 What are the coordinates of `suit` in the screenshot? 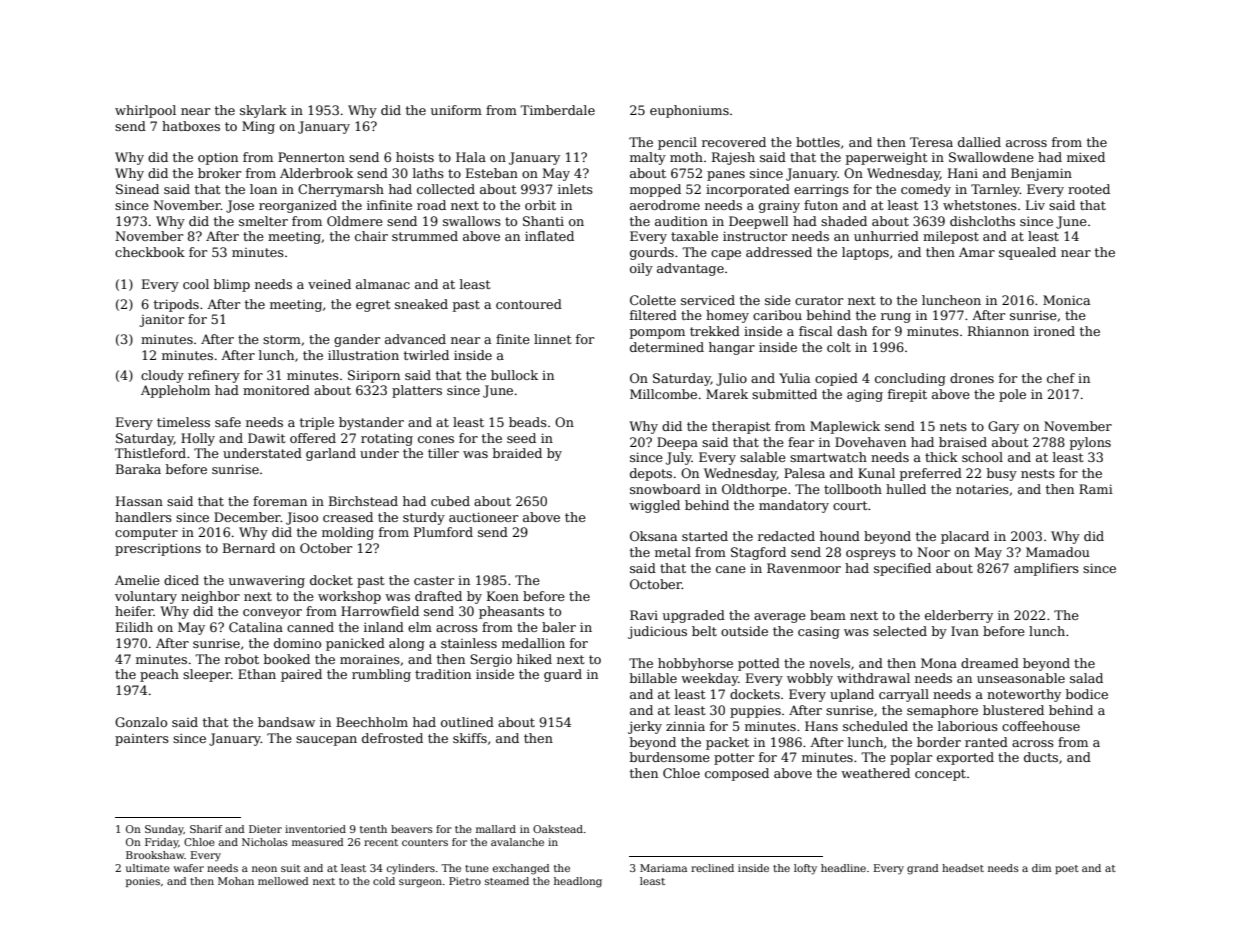 It's located at (291, 868).
